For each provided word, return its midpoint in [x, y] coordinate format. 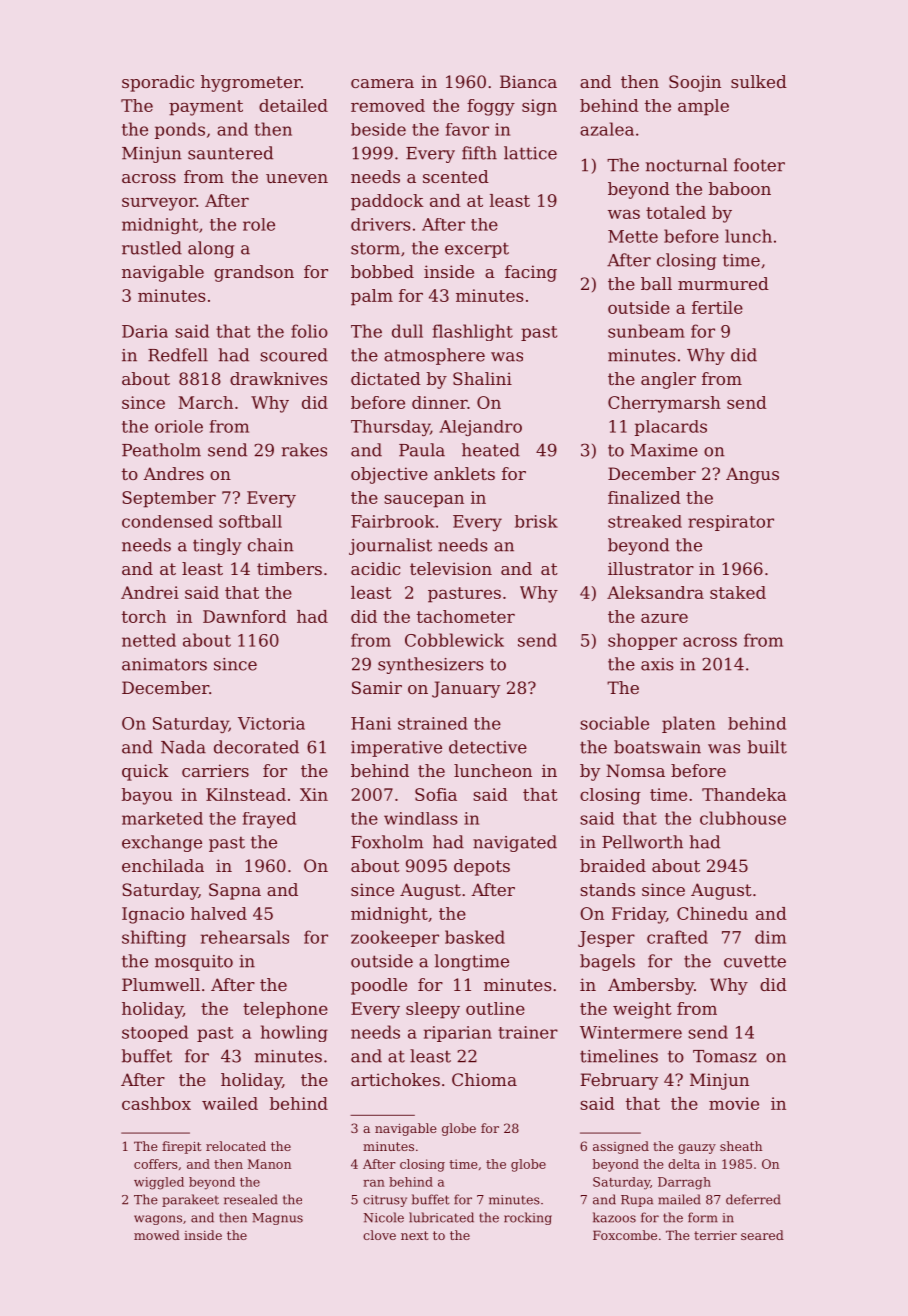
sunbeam [646, 331]
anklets [464, 473]
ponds [180, 130]
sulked [759, 81]
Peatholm [161, 450]
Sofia [436, 794]
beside [378, 129]
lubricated [441, 1217]
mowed [157, 1235]
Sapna [235, 891]
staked [738, 592]
